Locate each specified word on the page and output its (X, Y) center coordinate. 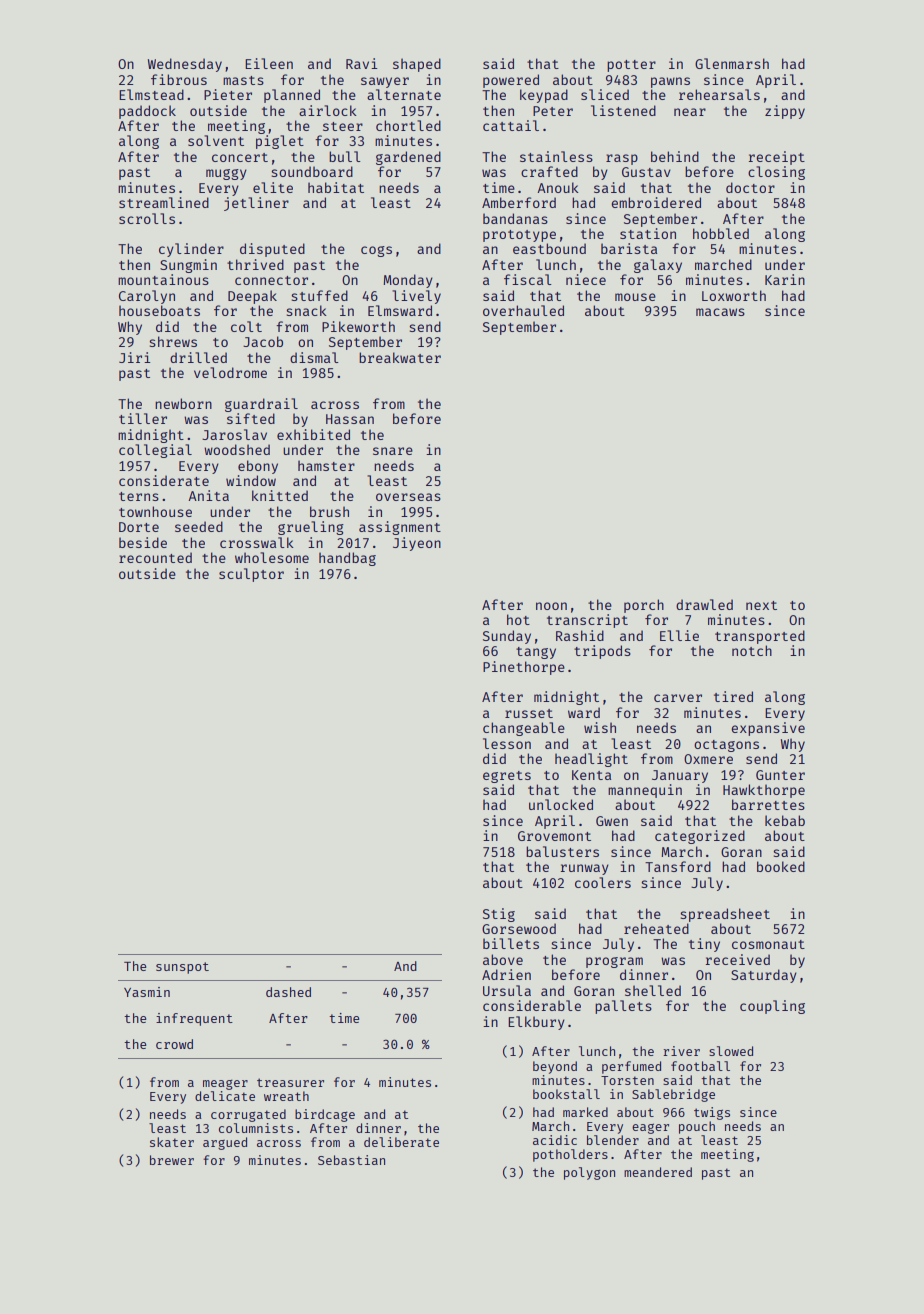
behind (675, 156)
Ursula (507, 990)
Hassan (350, 419)
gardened (408, 158)
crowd (174, 1044)
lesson (507, 743)
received (738, 959)
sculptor (251, 575)
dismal (314, 357)
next (761, 605)
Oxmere (708, 759)
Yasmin (147, 992)
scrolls (147, 218)
